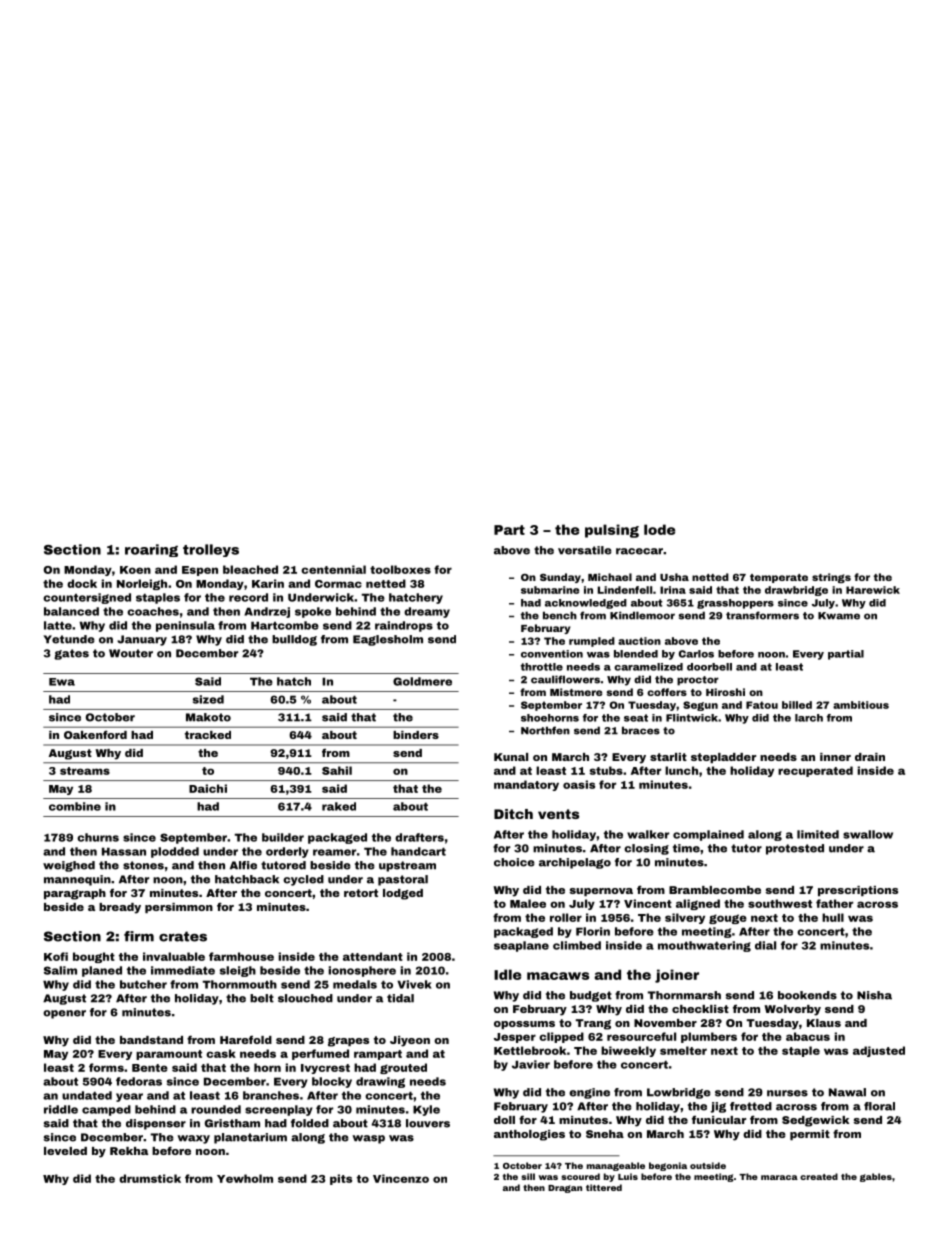  Describe the element at coordinates (612, 531) in the image. I see `pulsing` at that location.
